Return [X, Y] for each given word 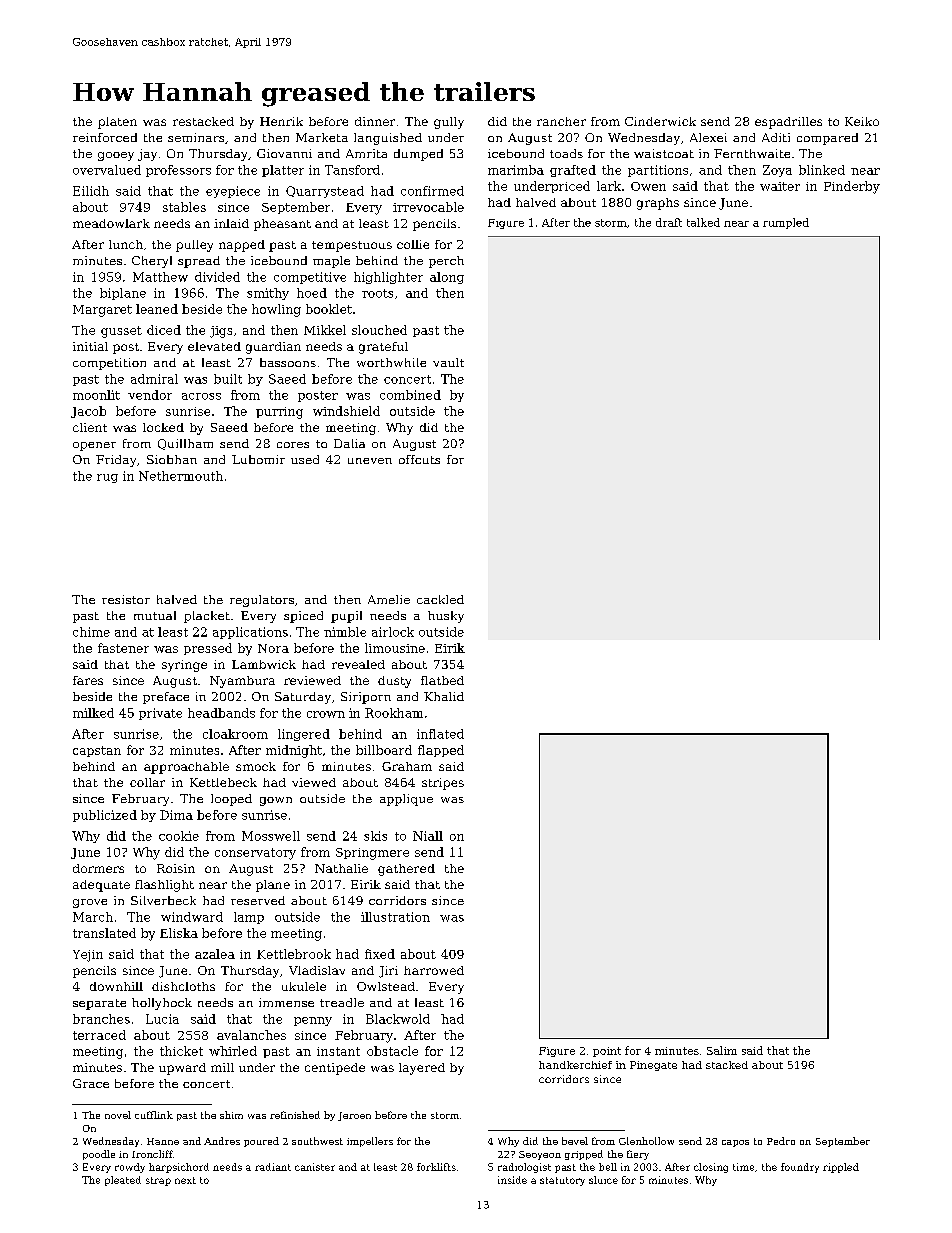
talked [703, 222]
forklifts [436, 1167]
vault [448, 362]
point [607, 1052]
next [185, 1180]
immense [286, 1002]
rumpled [786, 223]
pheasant [282, 225]
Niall [428, 836]
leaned [157, 309]
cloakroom [235, 734]
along [447, 278]
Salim [722, 1050]
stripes [443, 784]
